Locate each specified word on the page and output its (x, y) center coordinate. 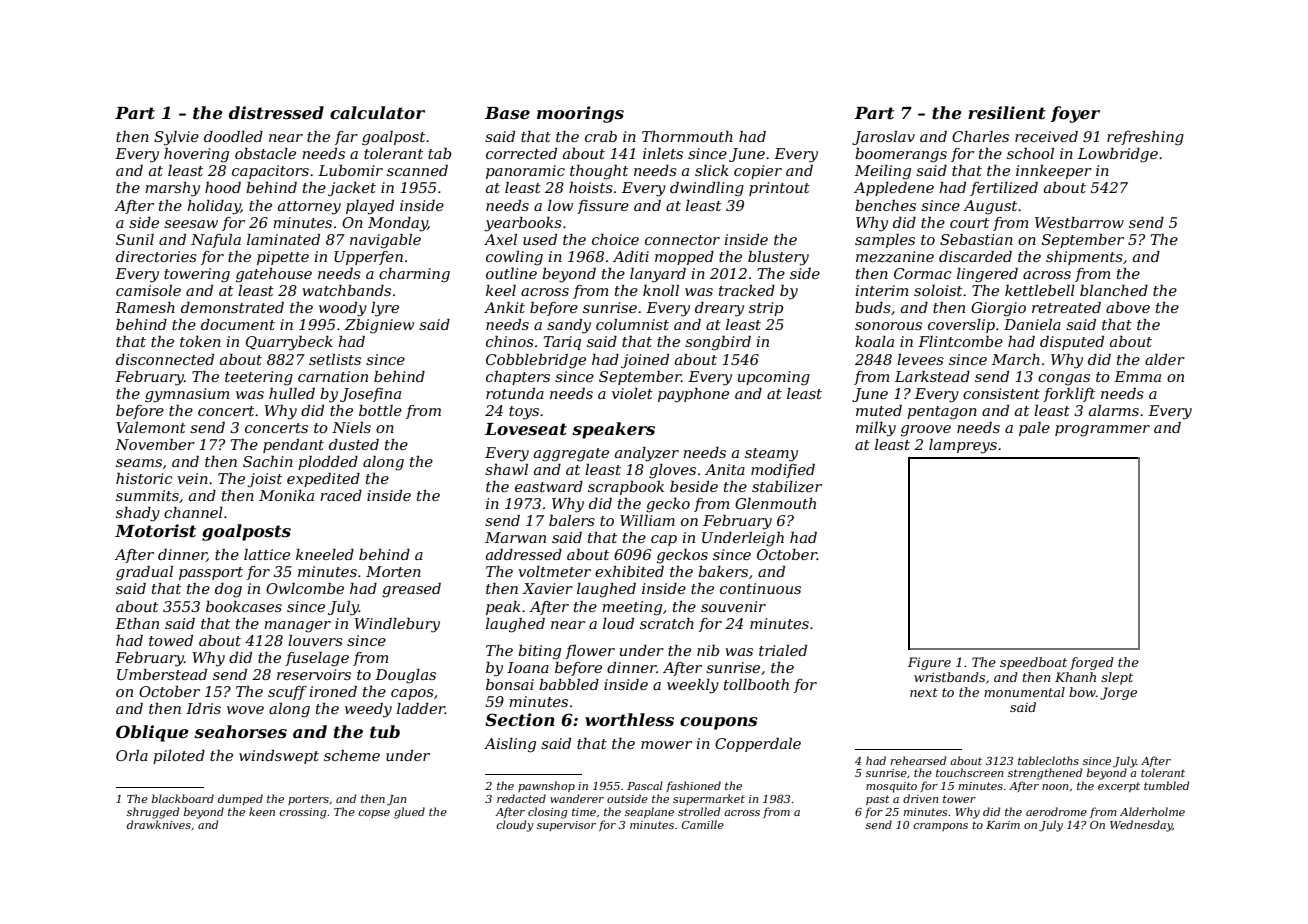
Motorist (155, 530)
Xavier (548, 588)
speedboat (1033, 663)
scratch (667, 623)
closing (547, 813)
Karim (1003, 825)
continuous (760, 588)
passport (211, 573)
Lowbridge (1118, 155)
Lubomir (350, 170)
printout (779, 189)
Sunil (135, 239)
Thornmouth (687, 136)
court (969, 223)
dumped (240, 799)
